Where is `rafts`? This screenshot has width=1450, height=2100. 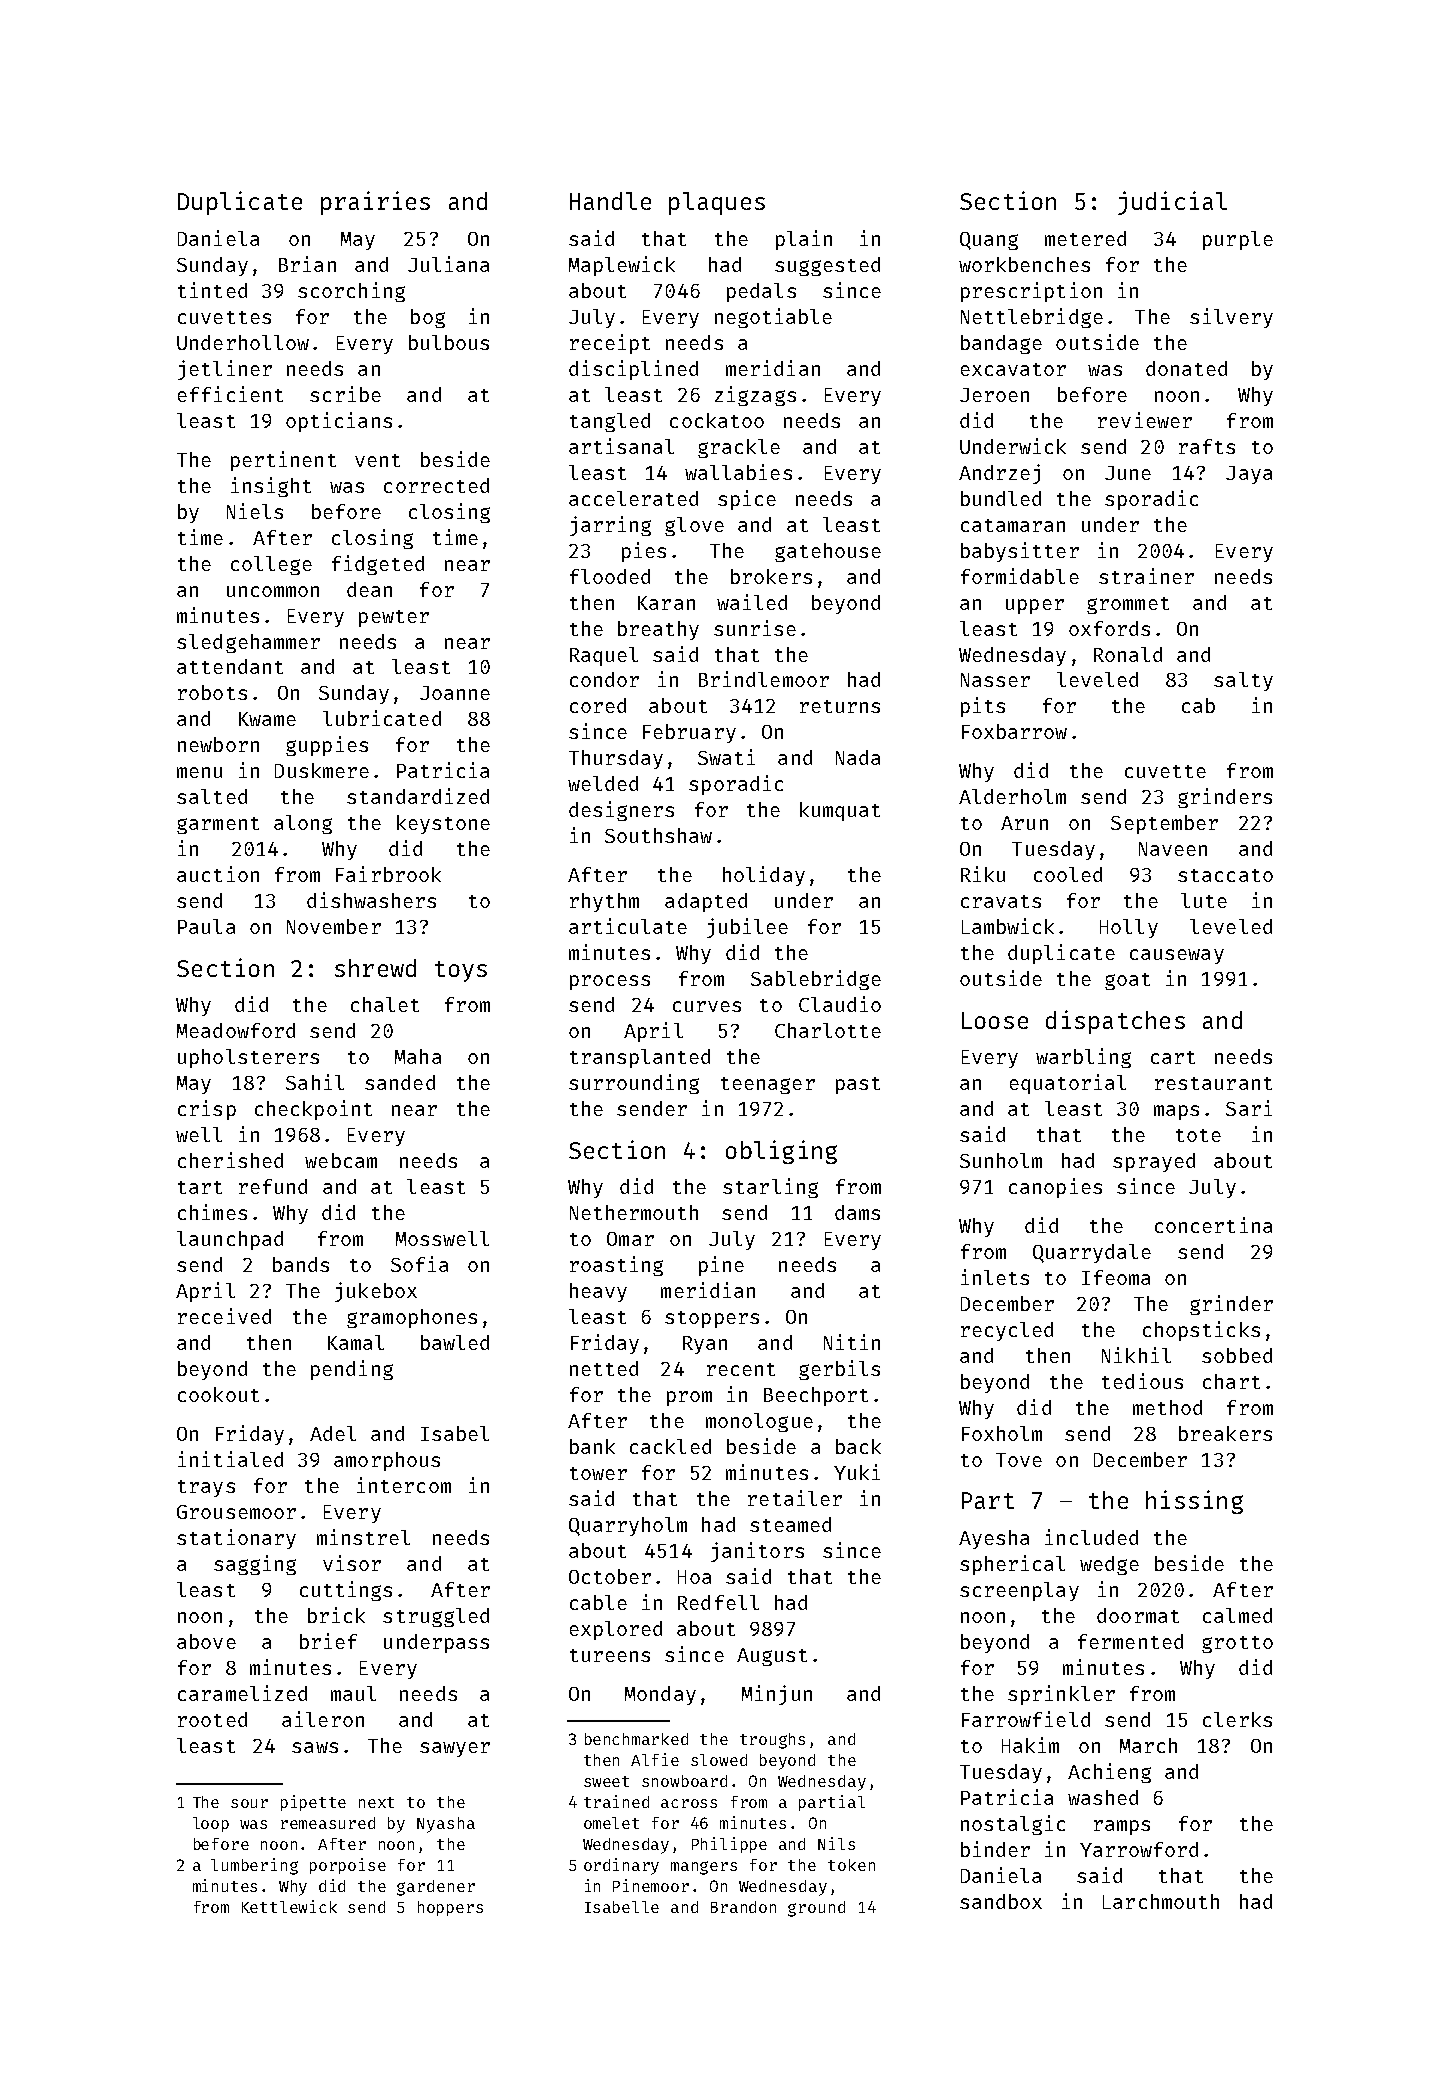
rafts is located at coordinates (1207, 446).
